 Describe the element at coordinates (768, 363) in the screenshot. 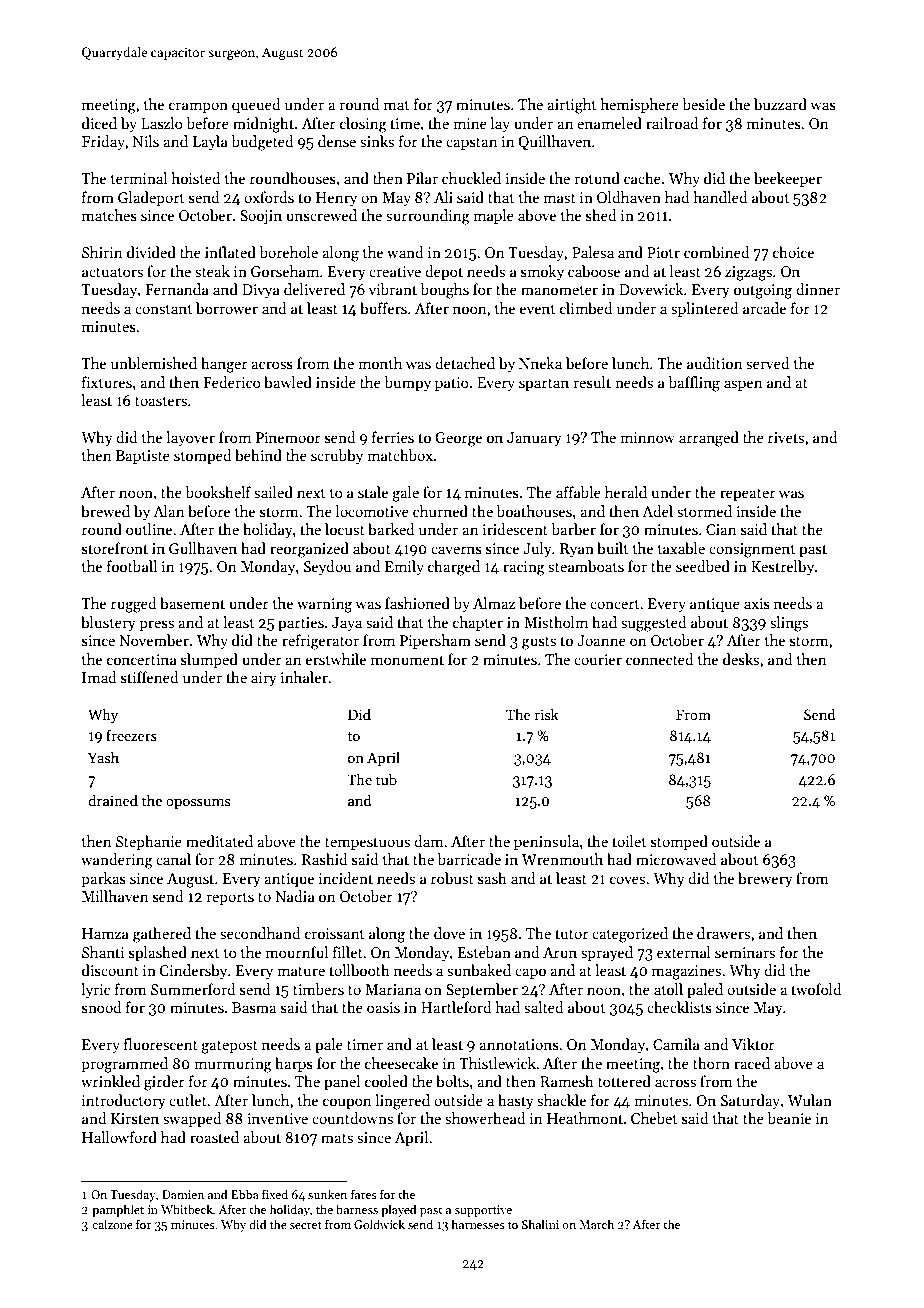

I see `served` at that location.
